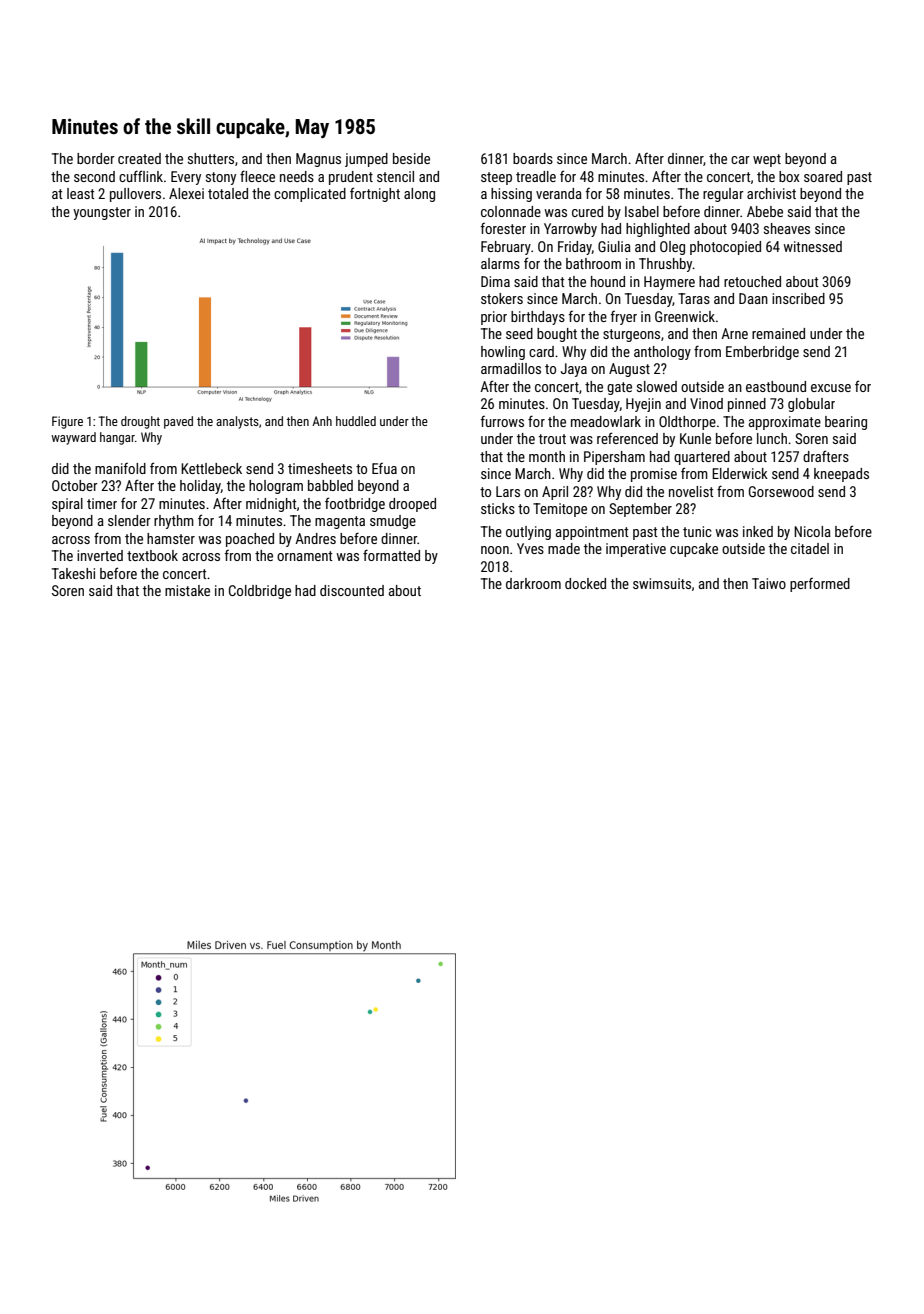  I want to click on kneepads, so click(841, 475).
